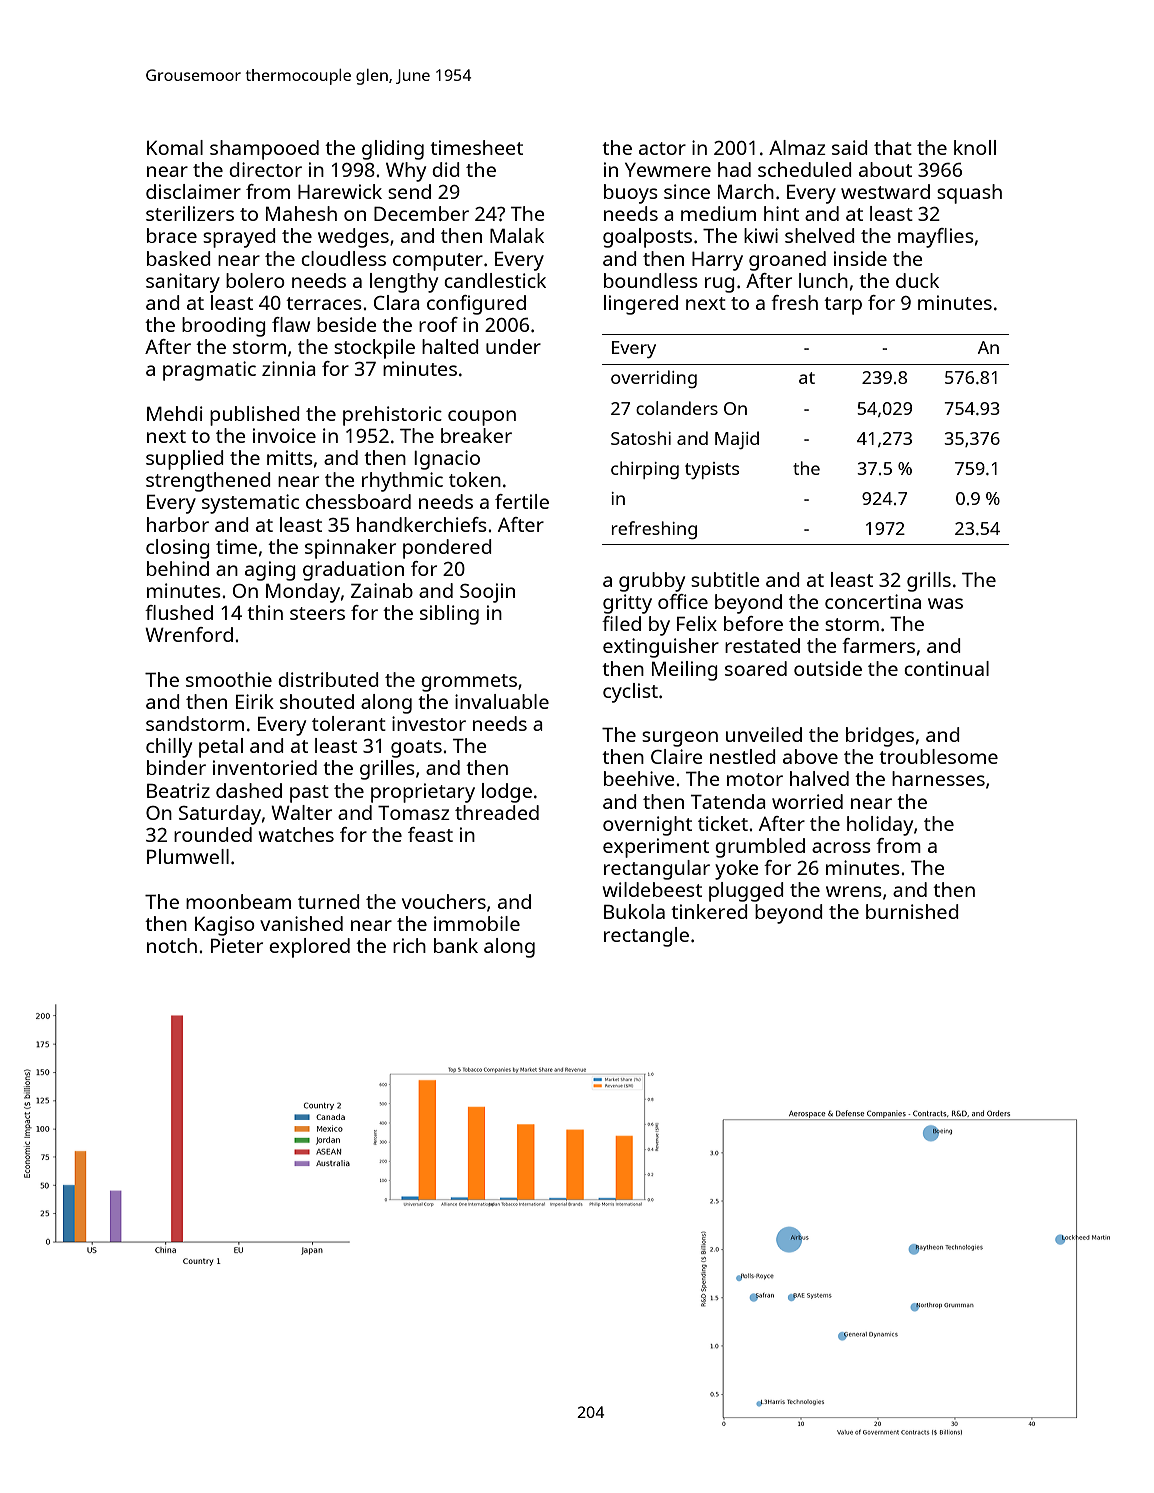  What do you see at coordinates (687, 191) in the screenshot?
I see `since` at bounding box center [687, 191].
